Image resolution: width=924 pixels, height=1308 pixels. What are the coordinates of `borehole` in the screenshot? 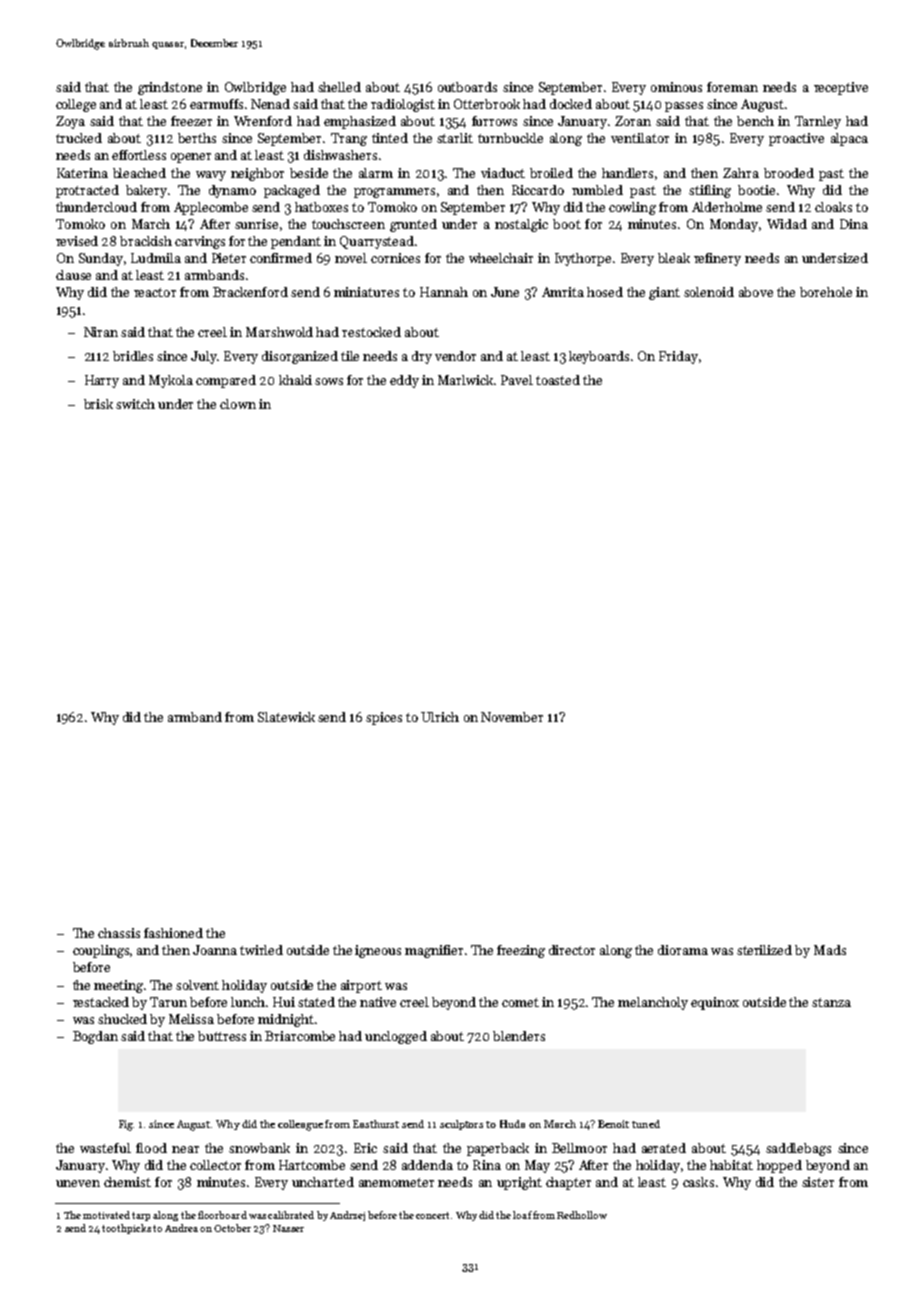 It's located at (826, 292).
